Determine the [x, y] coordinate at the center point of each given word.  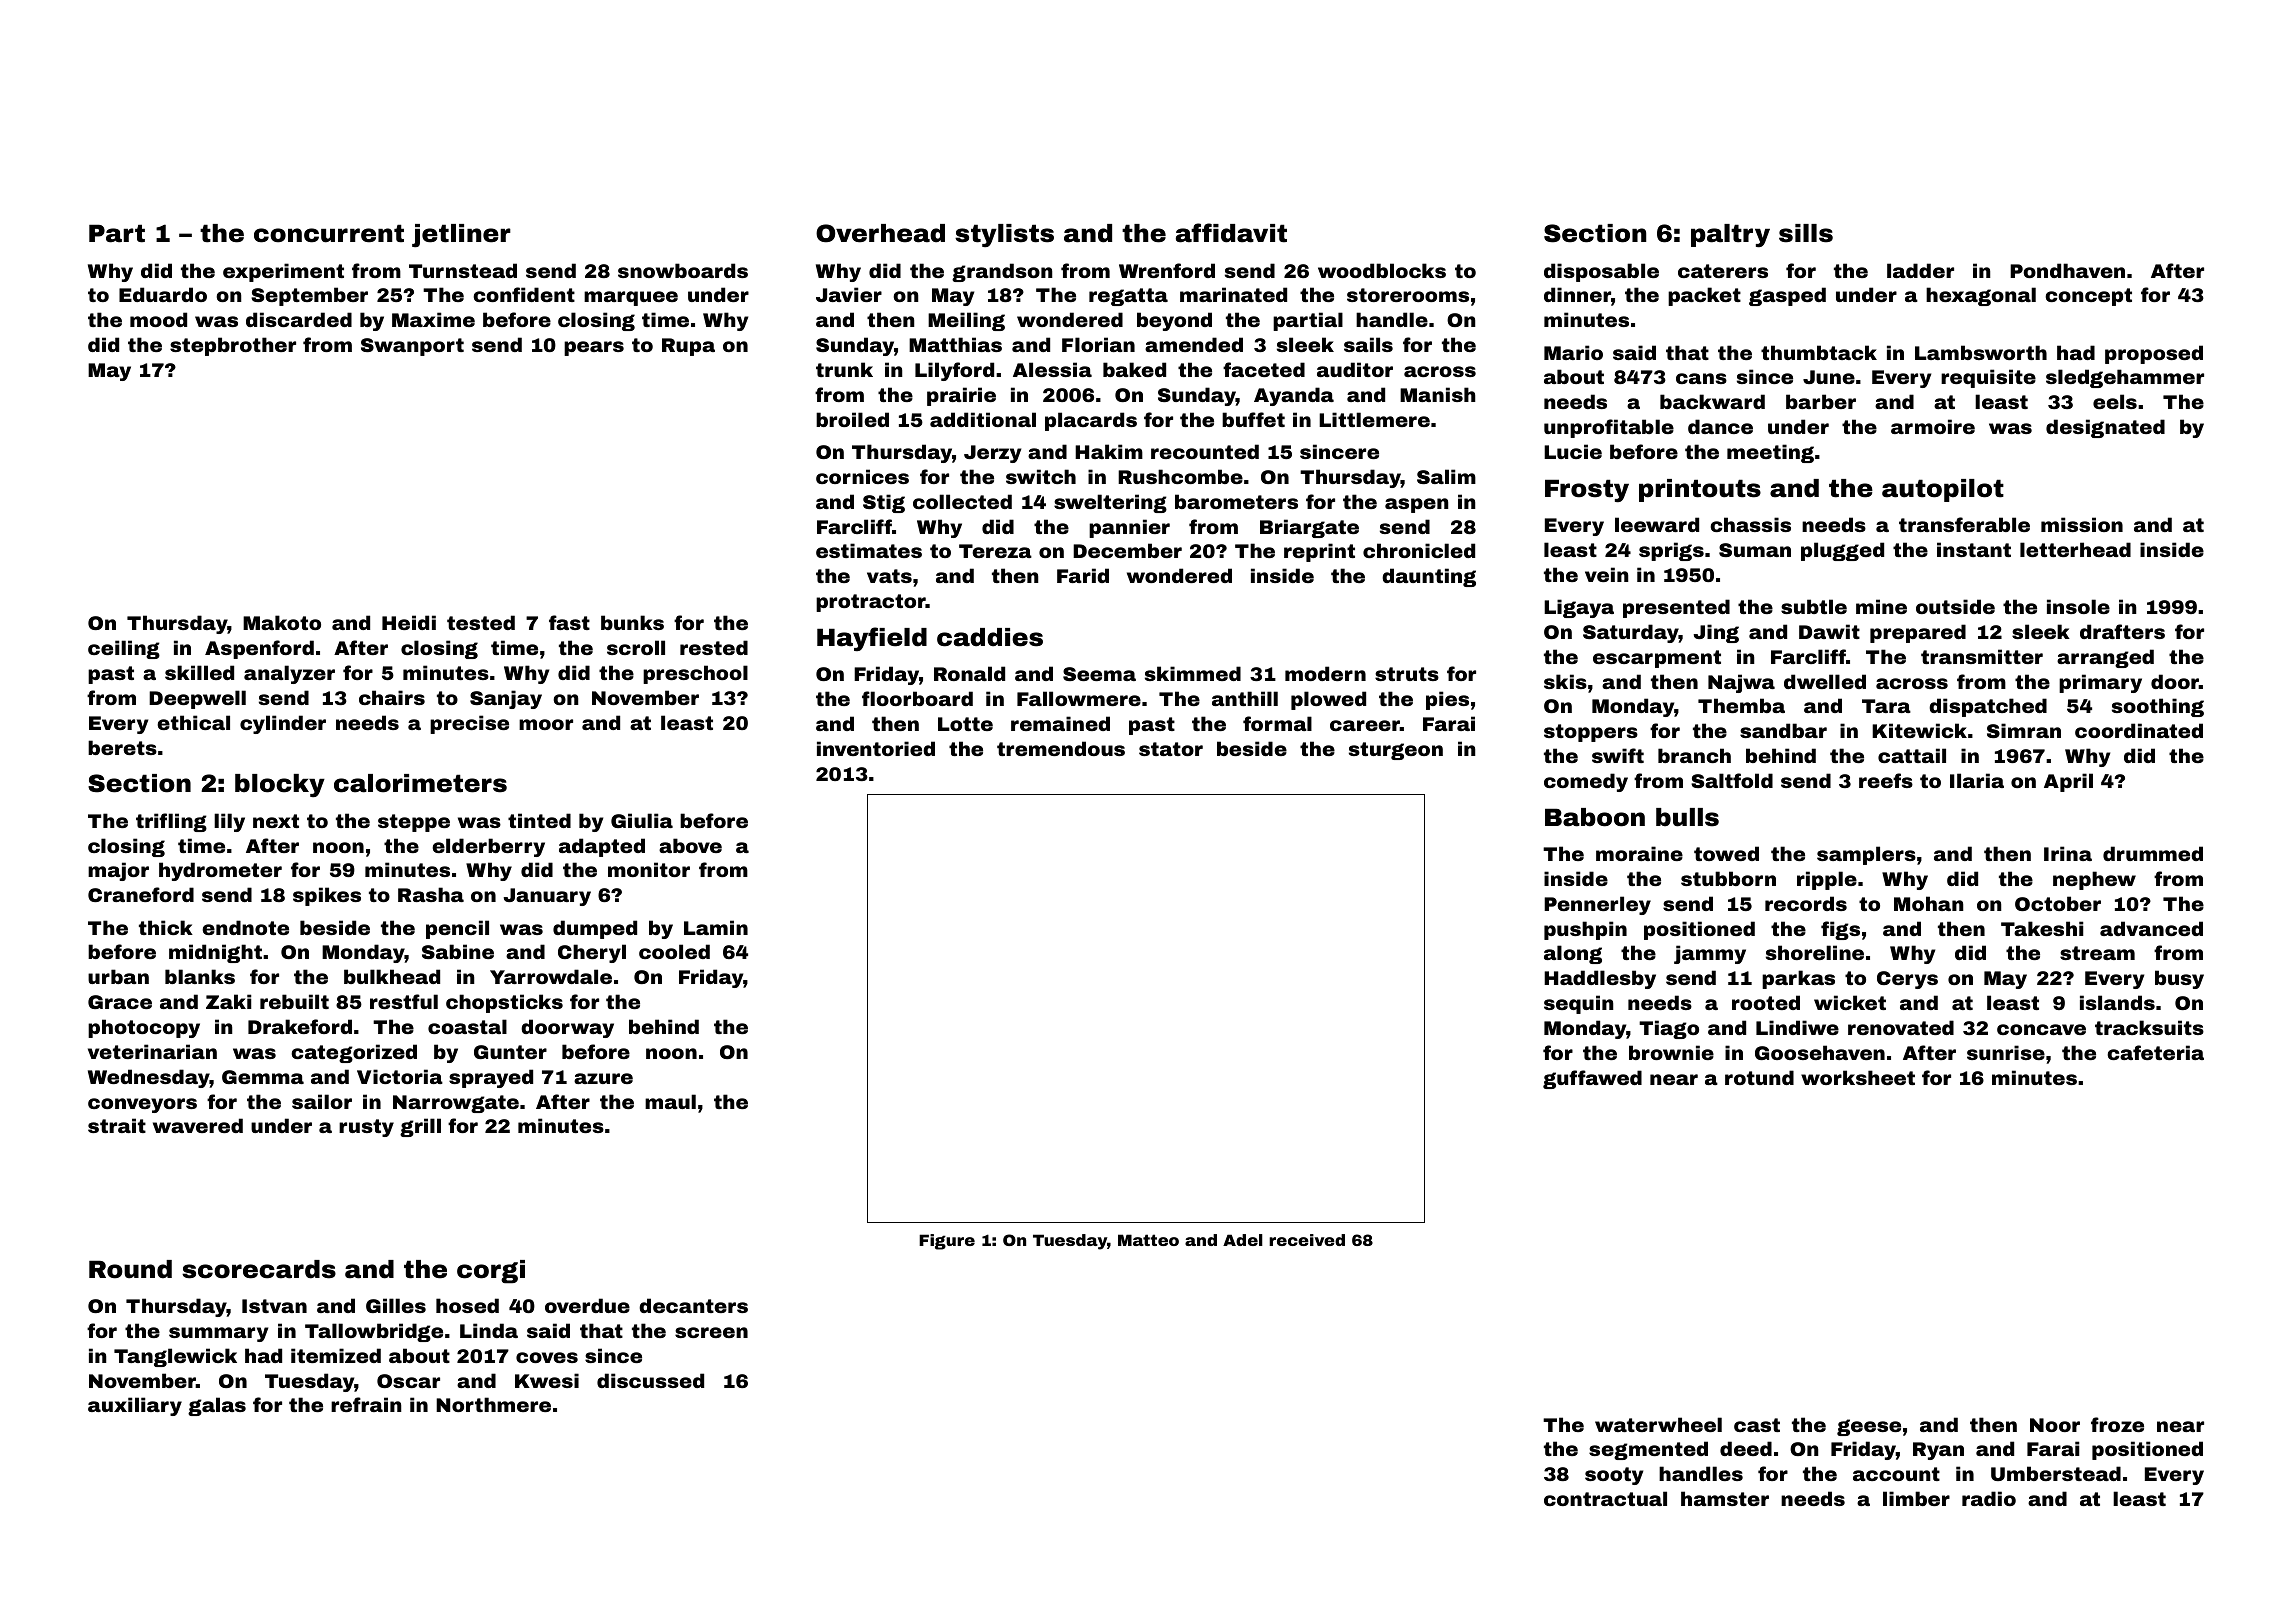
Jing [1716, 633]
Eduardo [163, 294]
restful [404, 1001]
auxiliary [135, 1406]
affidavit [1231, 233]
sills [1806, 233]
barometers [1236, 501]
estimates [869, 550]
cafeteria [2155, 1052]
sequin [1579, 1004]
